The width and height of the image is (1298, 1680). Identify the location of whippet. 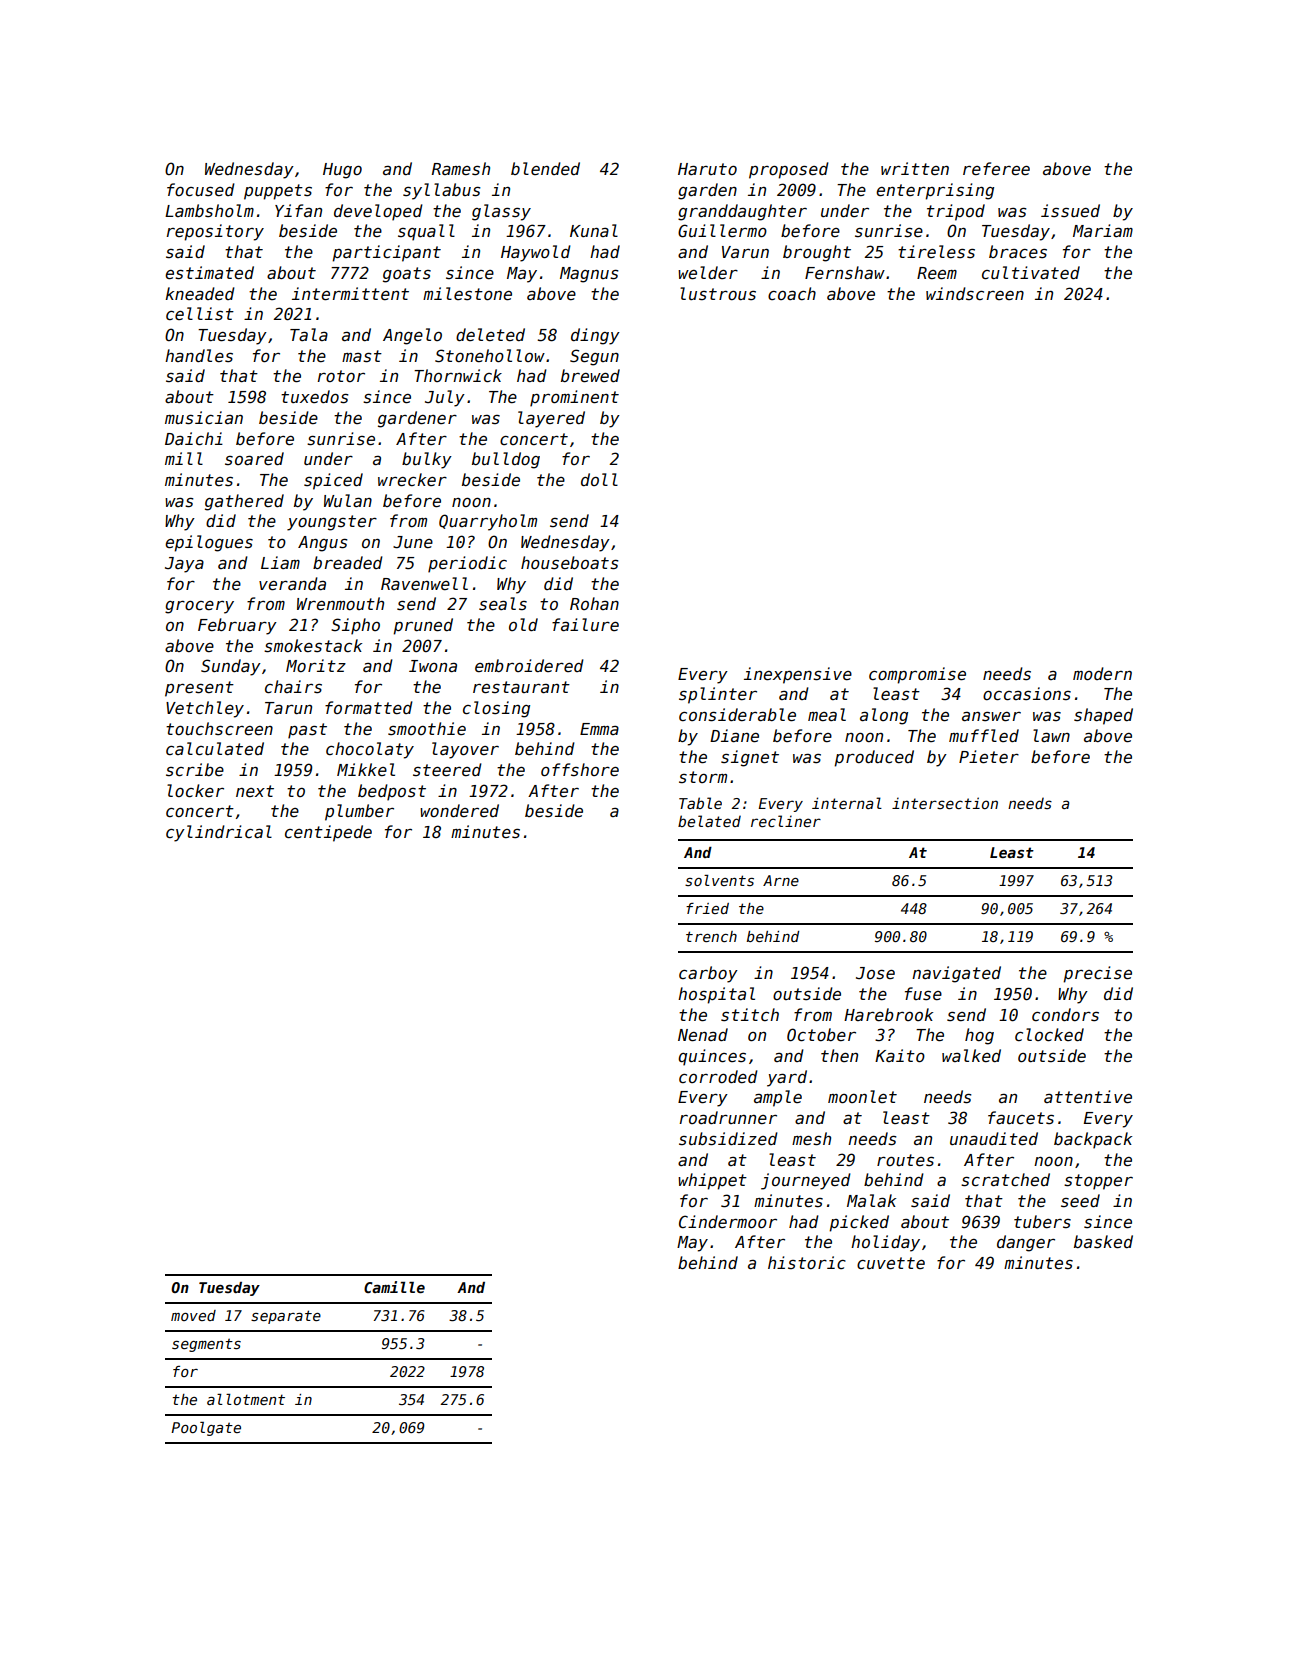
(712, 1181).
